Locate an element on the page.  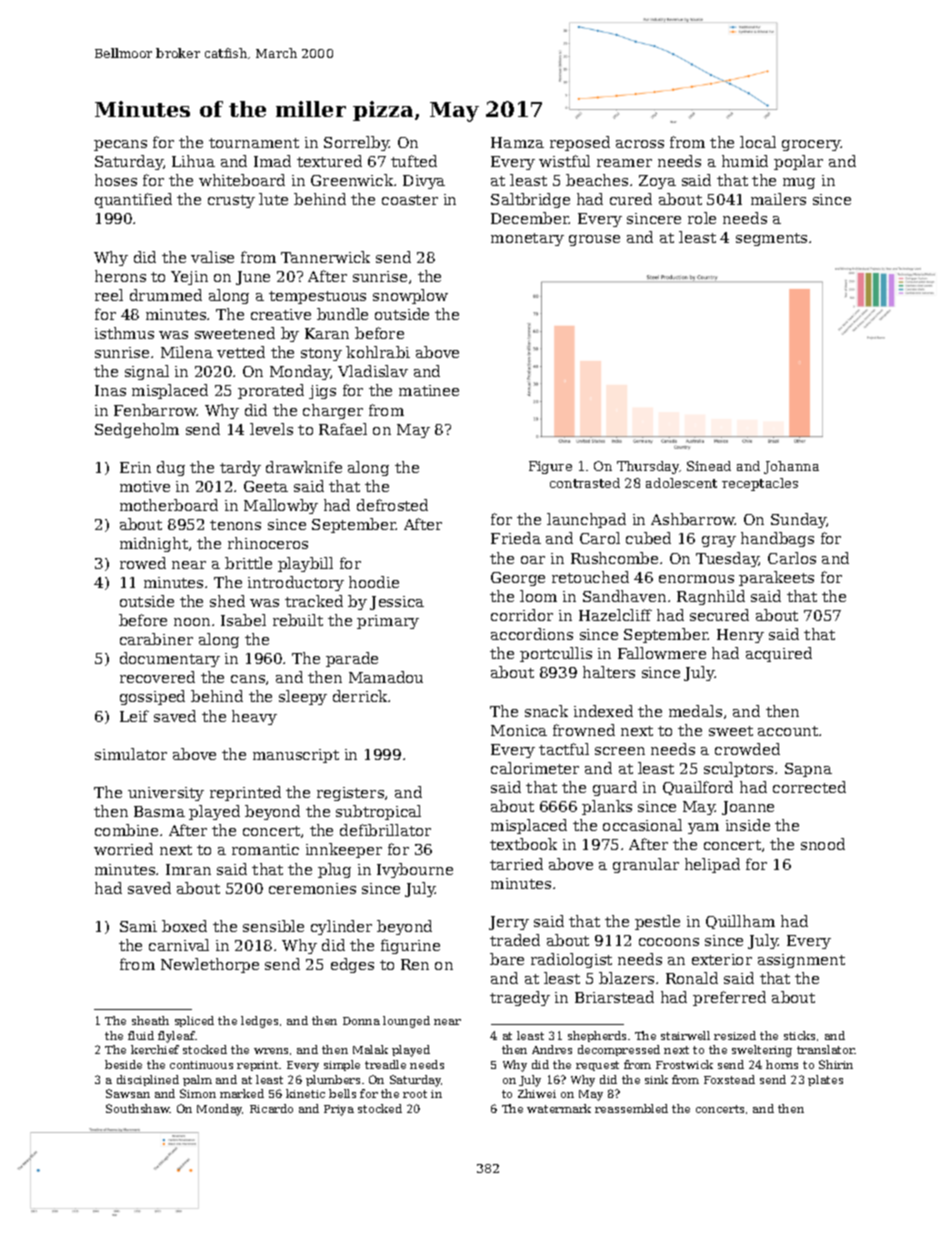
grocery is located at coordinates (811, 145).
